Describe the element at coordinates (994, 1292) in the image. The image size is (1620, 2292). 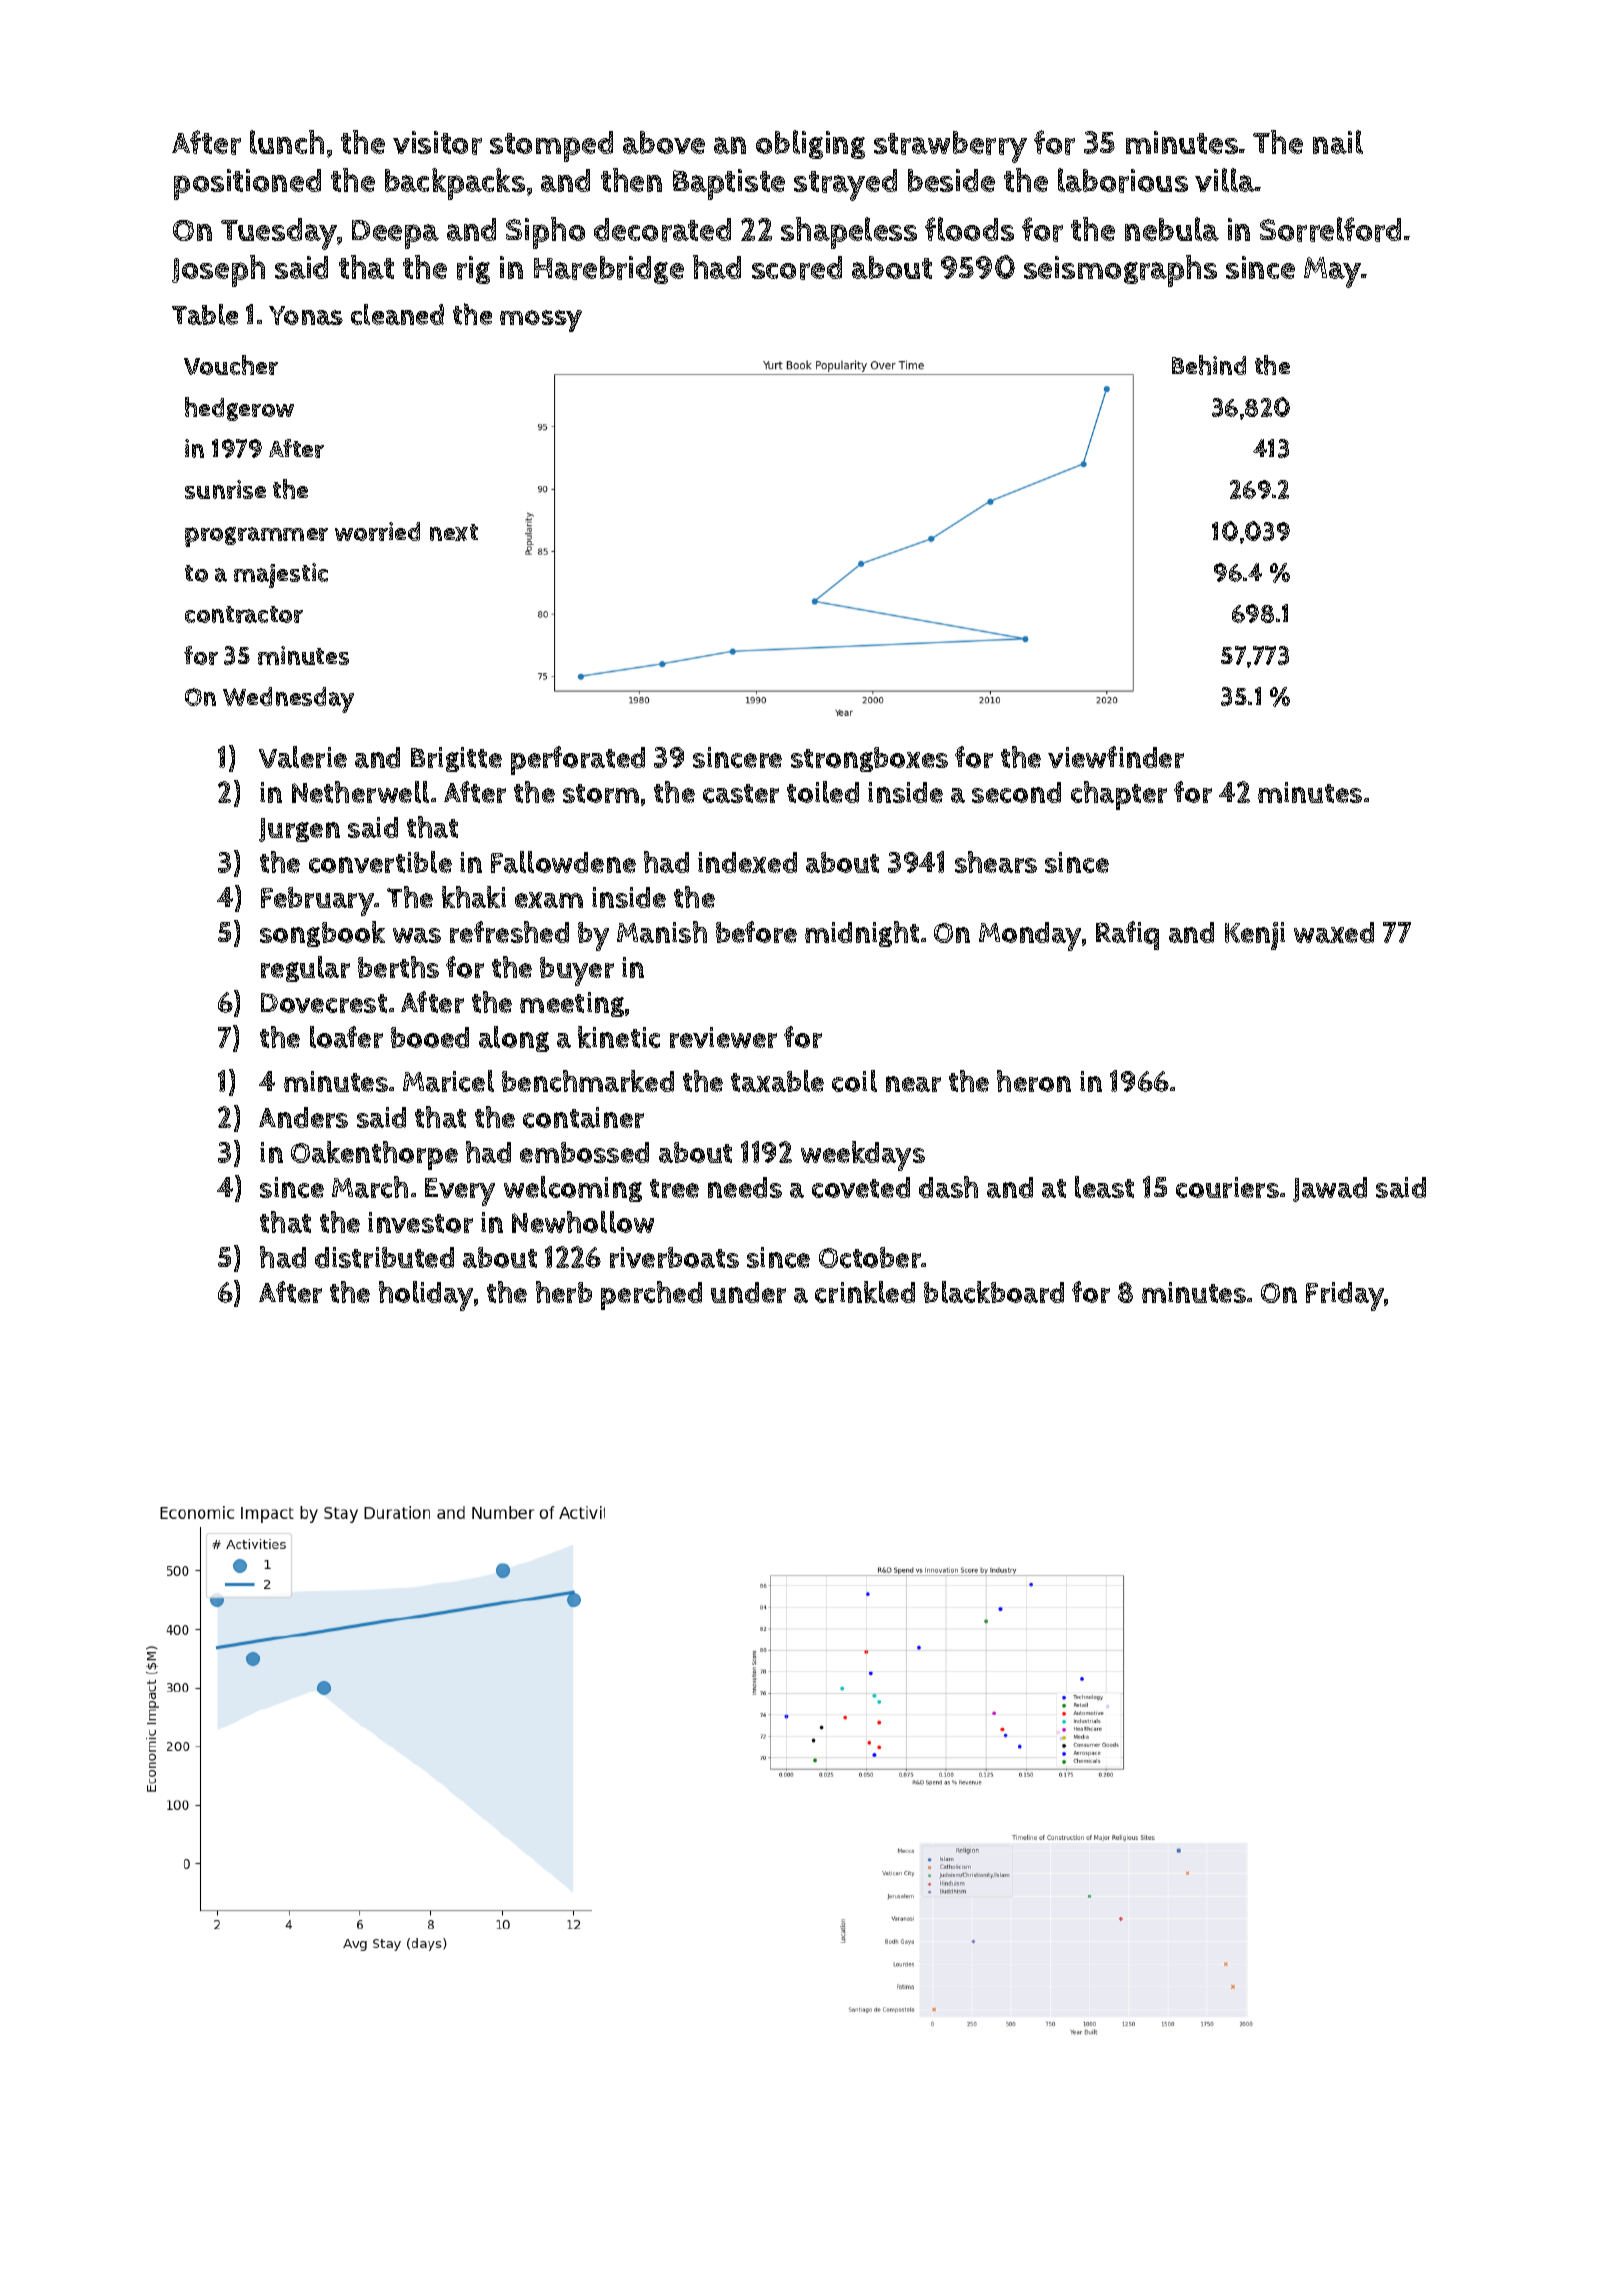
I see `blackboard` at that location.
